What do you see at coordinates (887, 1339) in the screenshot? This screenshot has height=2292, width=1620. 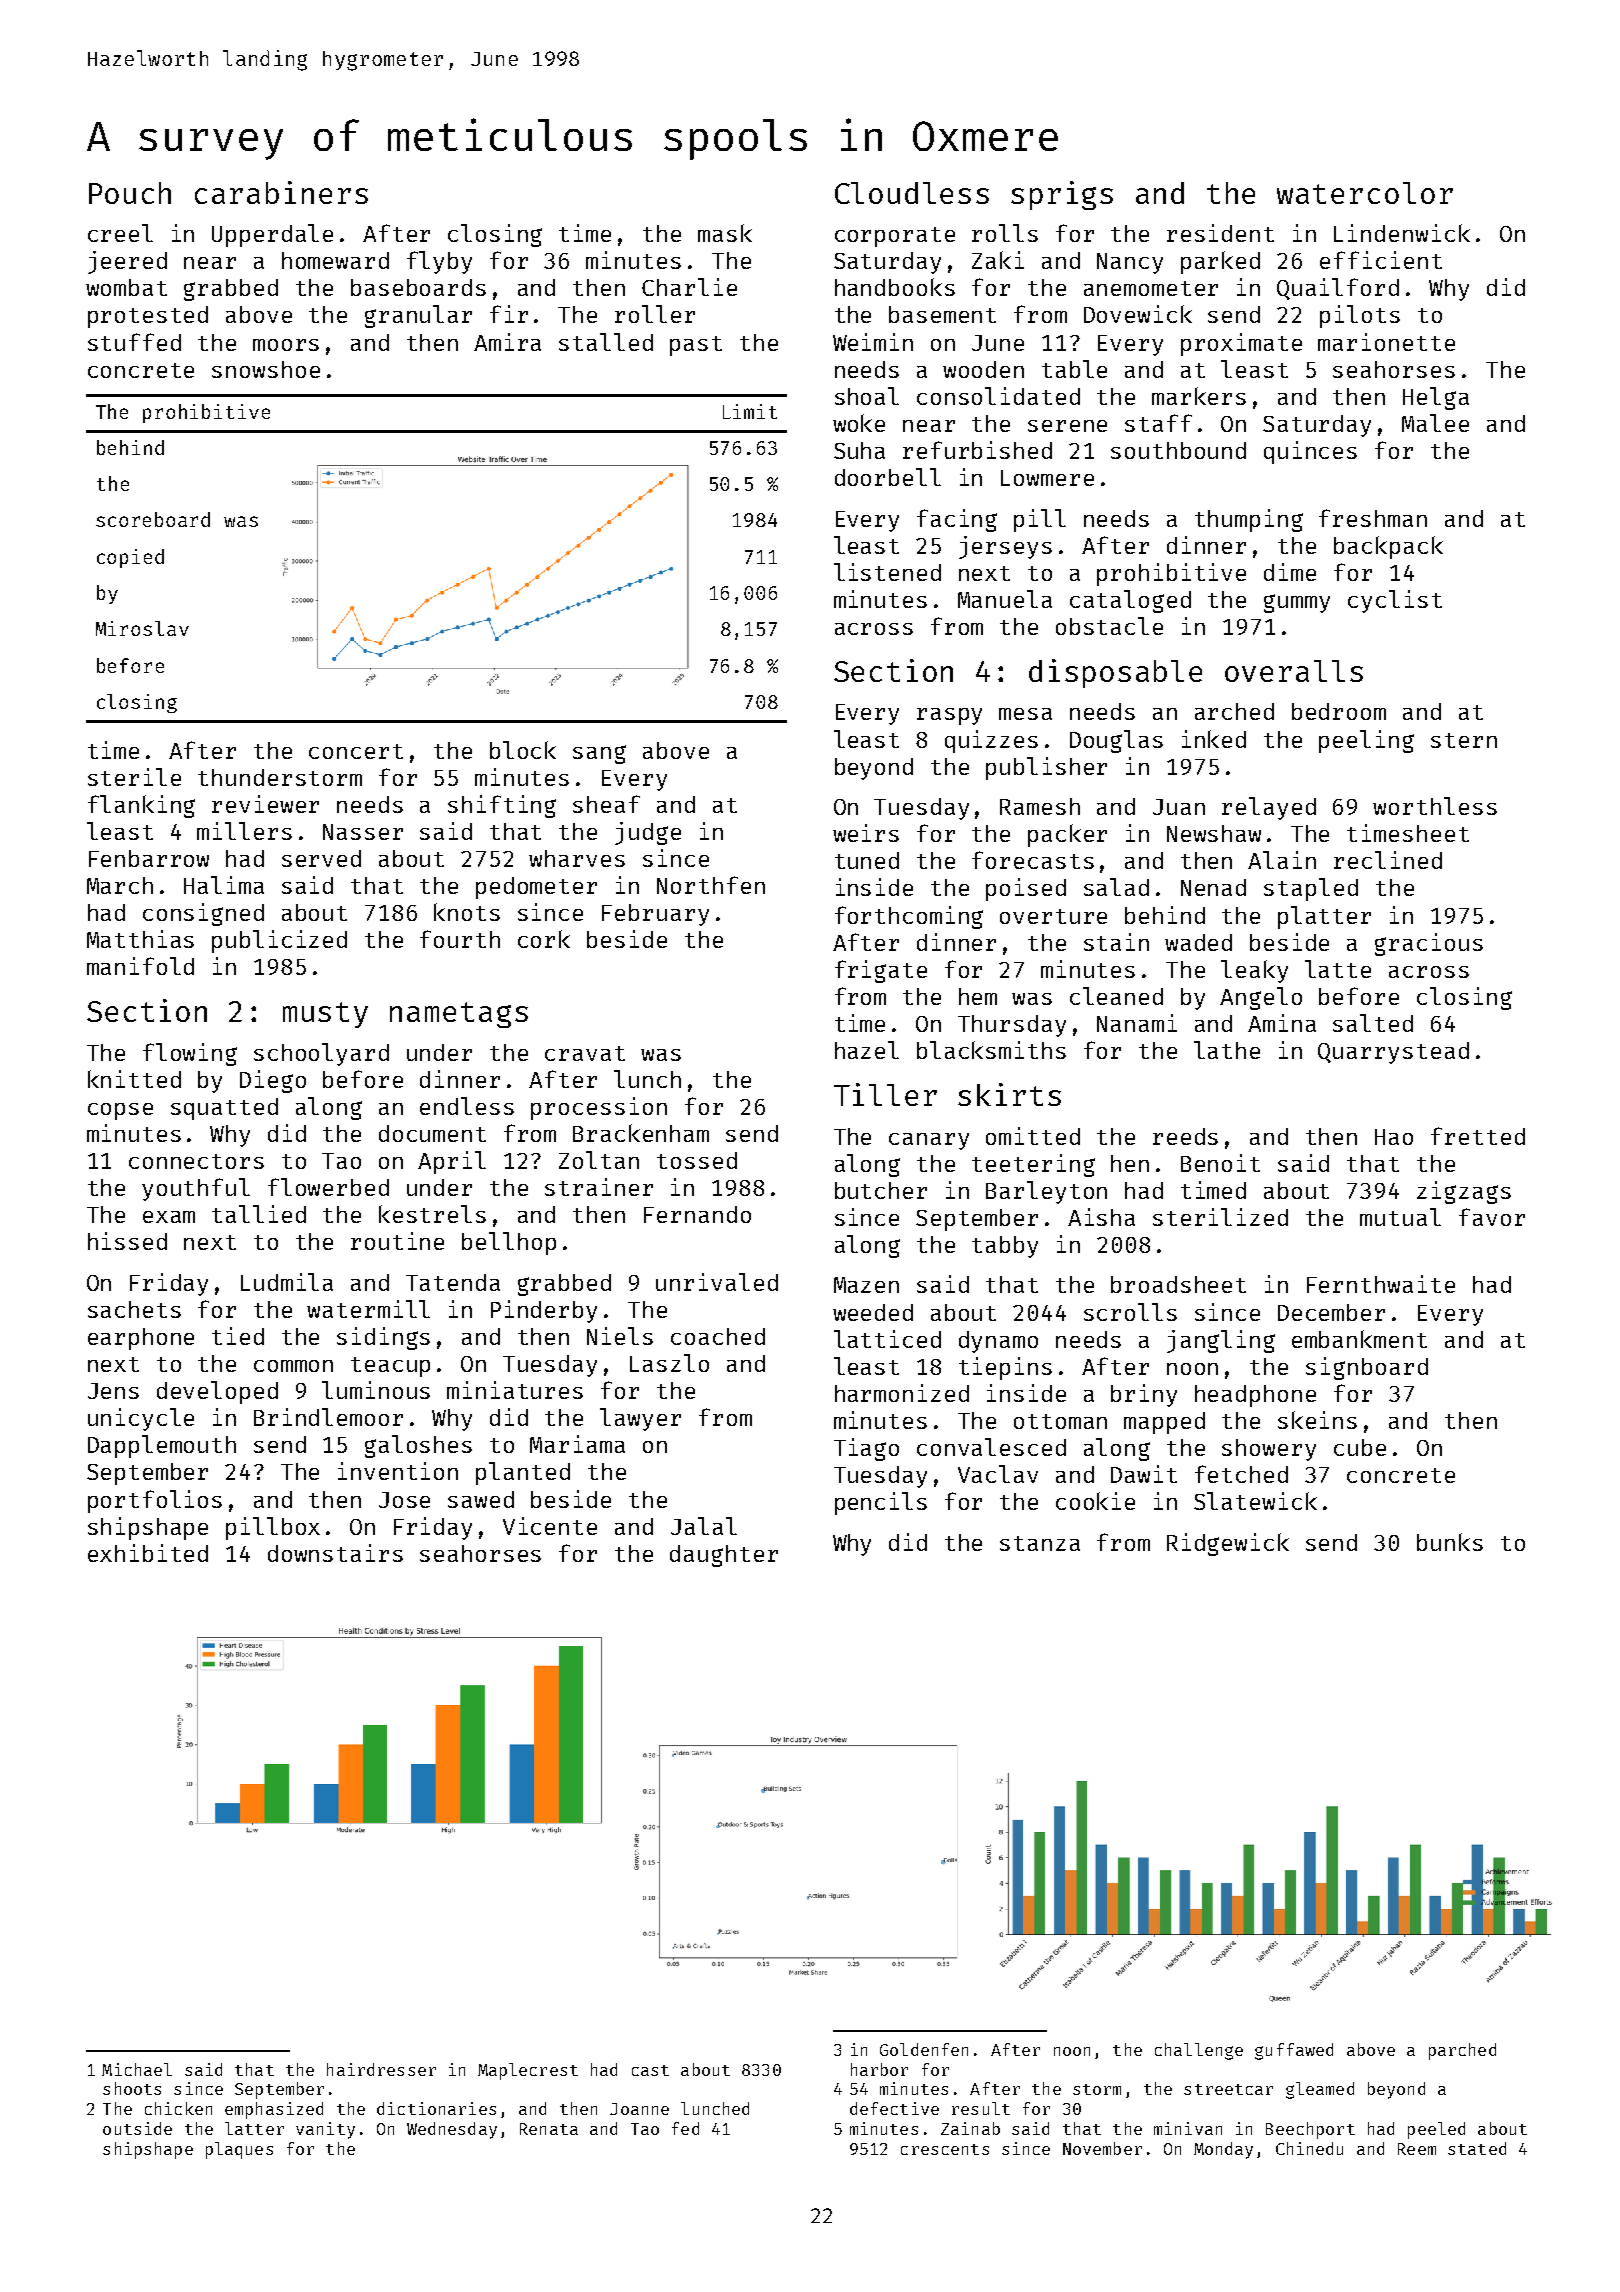 I see `latticed` at bounding box center [887, 1339].
